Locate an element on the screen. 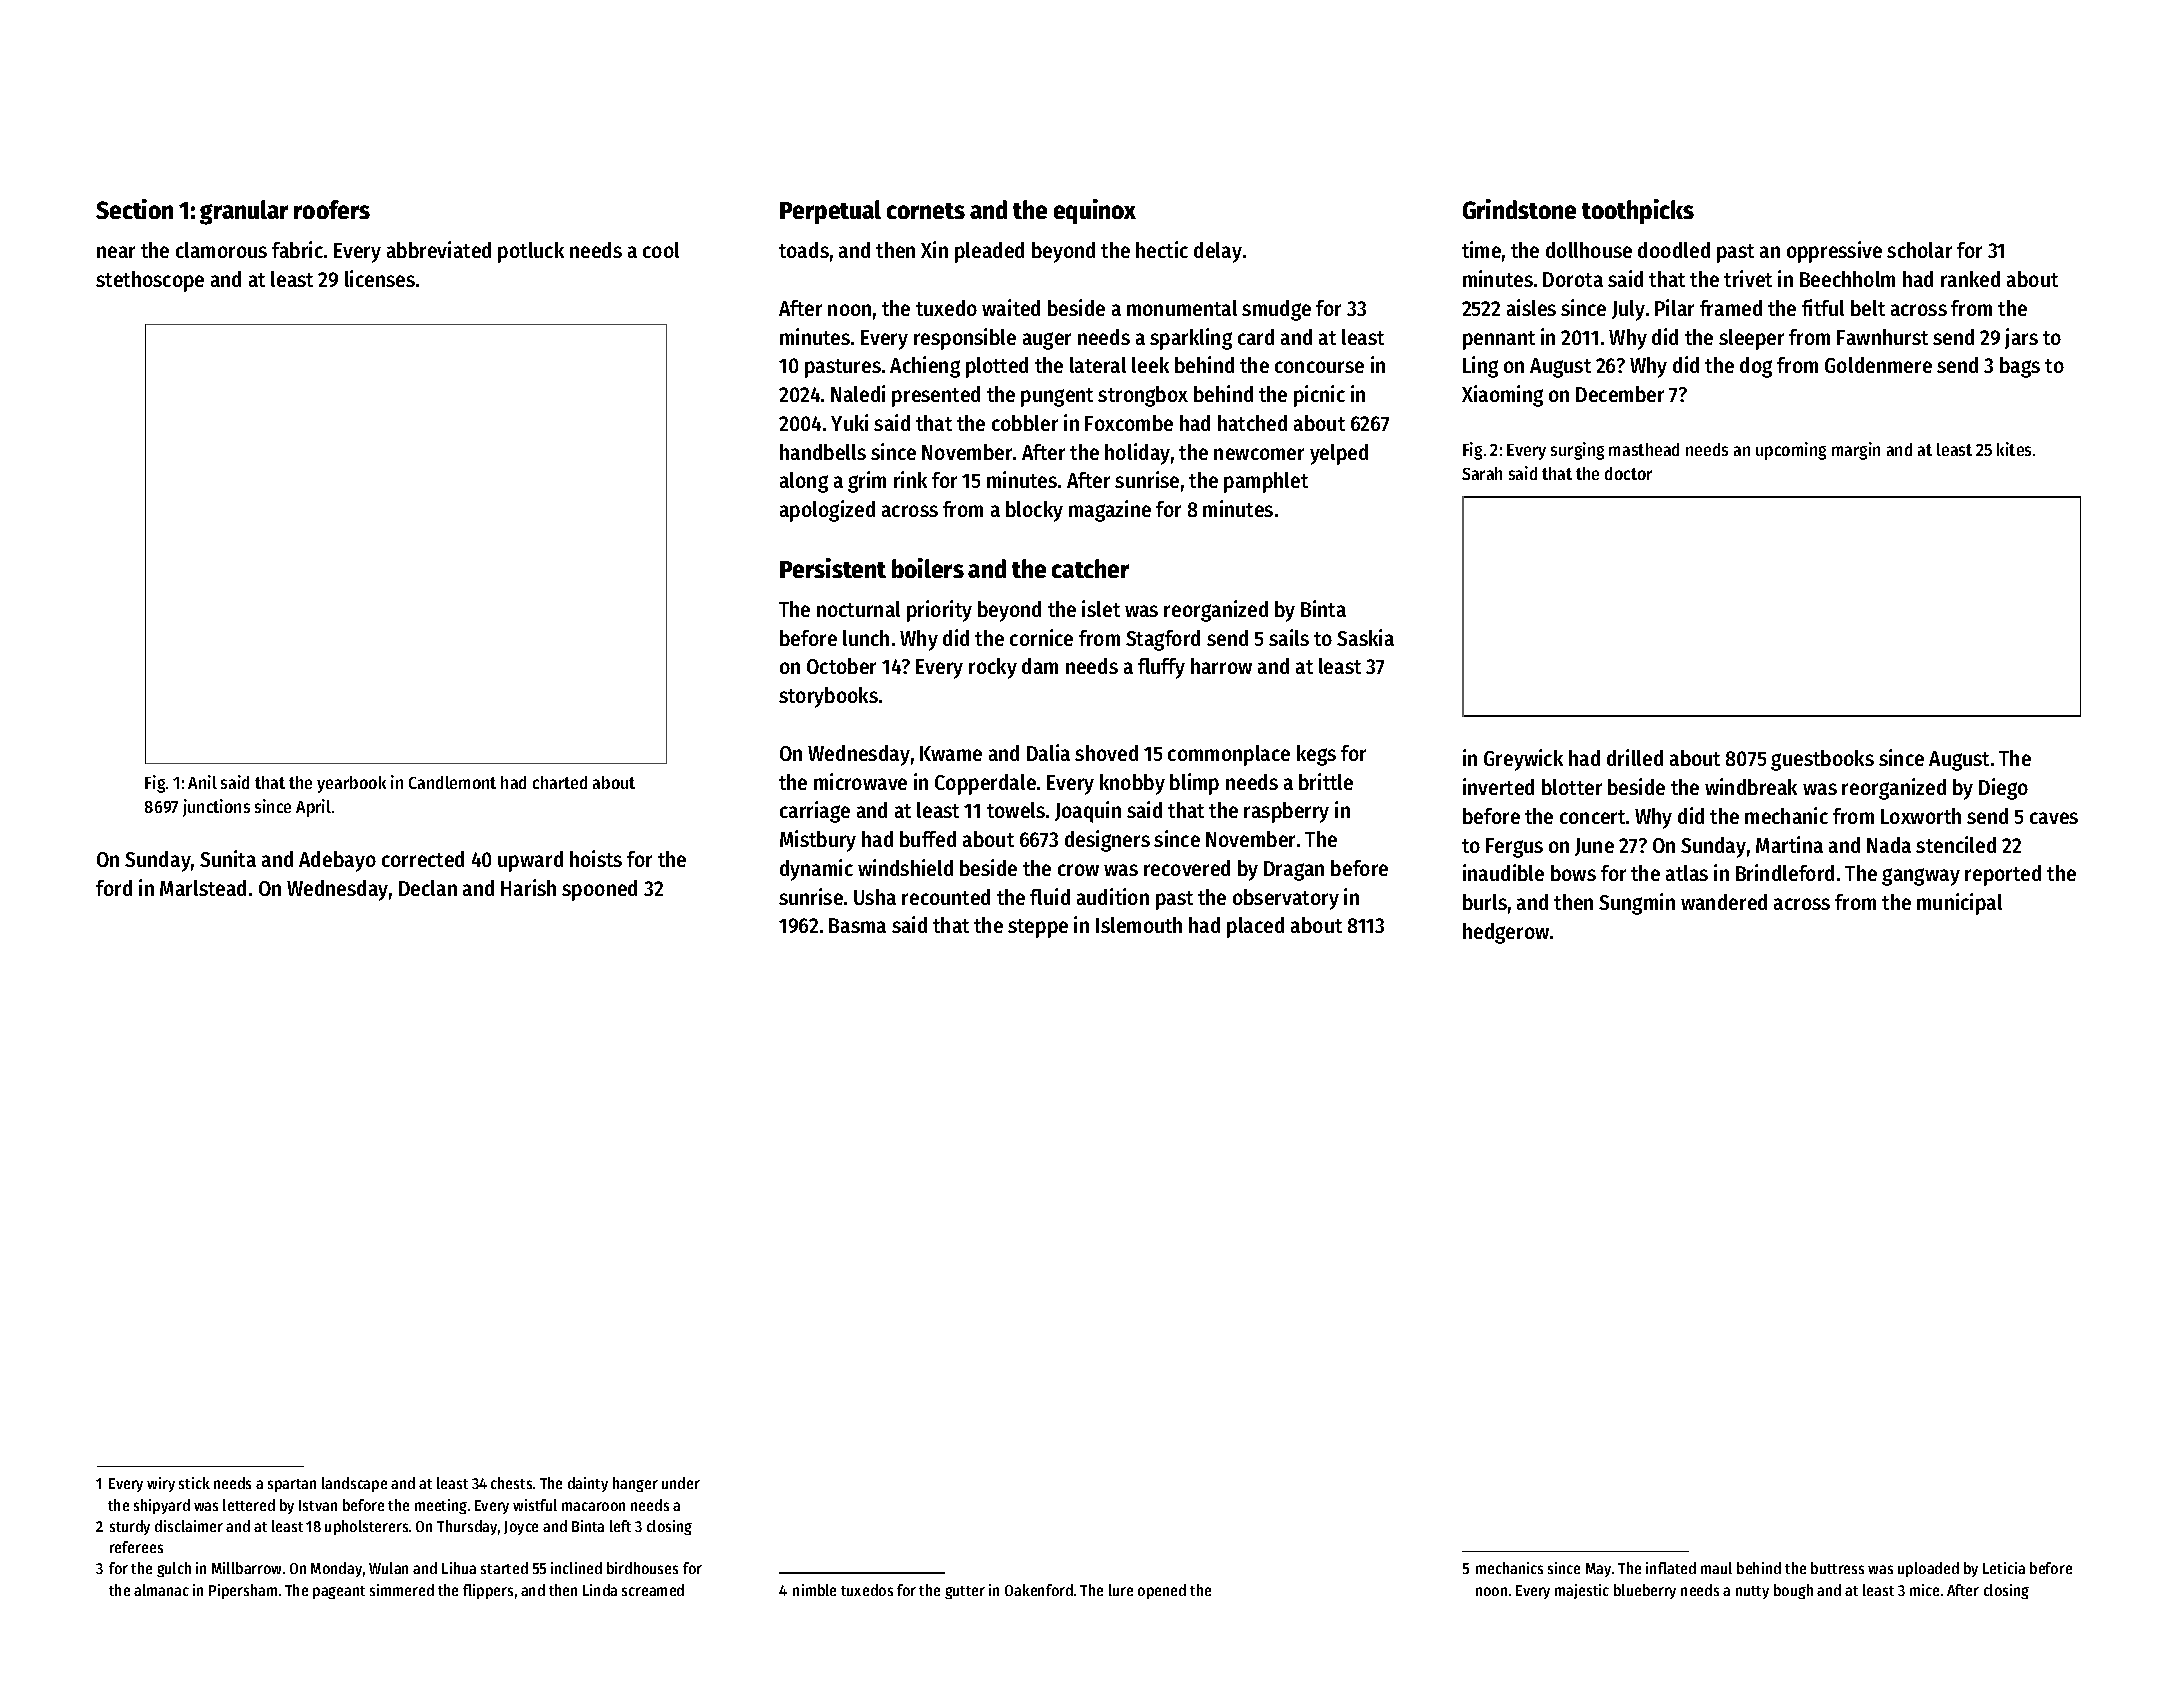 Image resolution: width=2178 pixels, height=1683 pixels. upcoming is located at coordinates (1791, 451).
